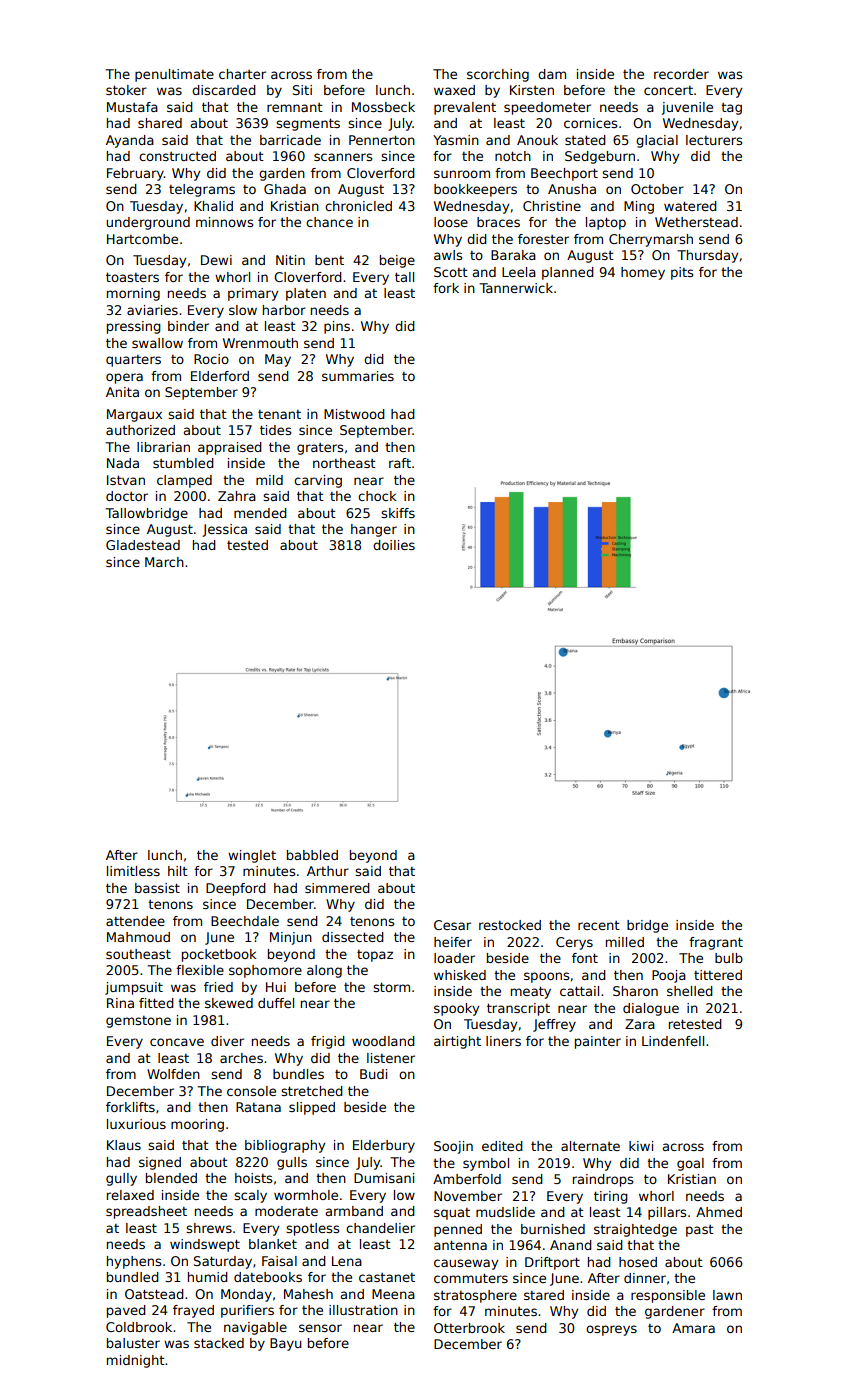 This screenshot has width=849, height=1400. I want to click on homey, so click(643, 273).
